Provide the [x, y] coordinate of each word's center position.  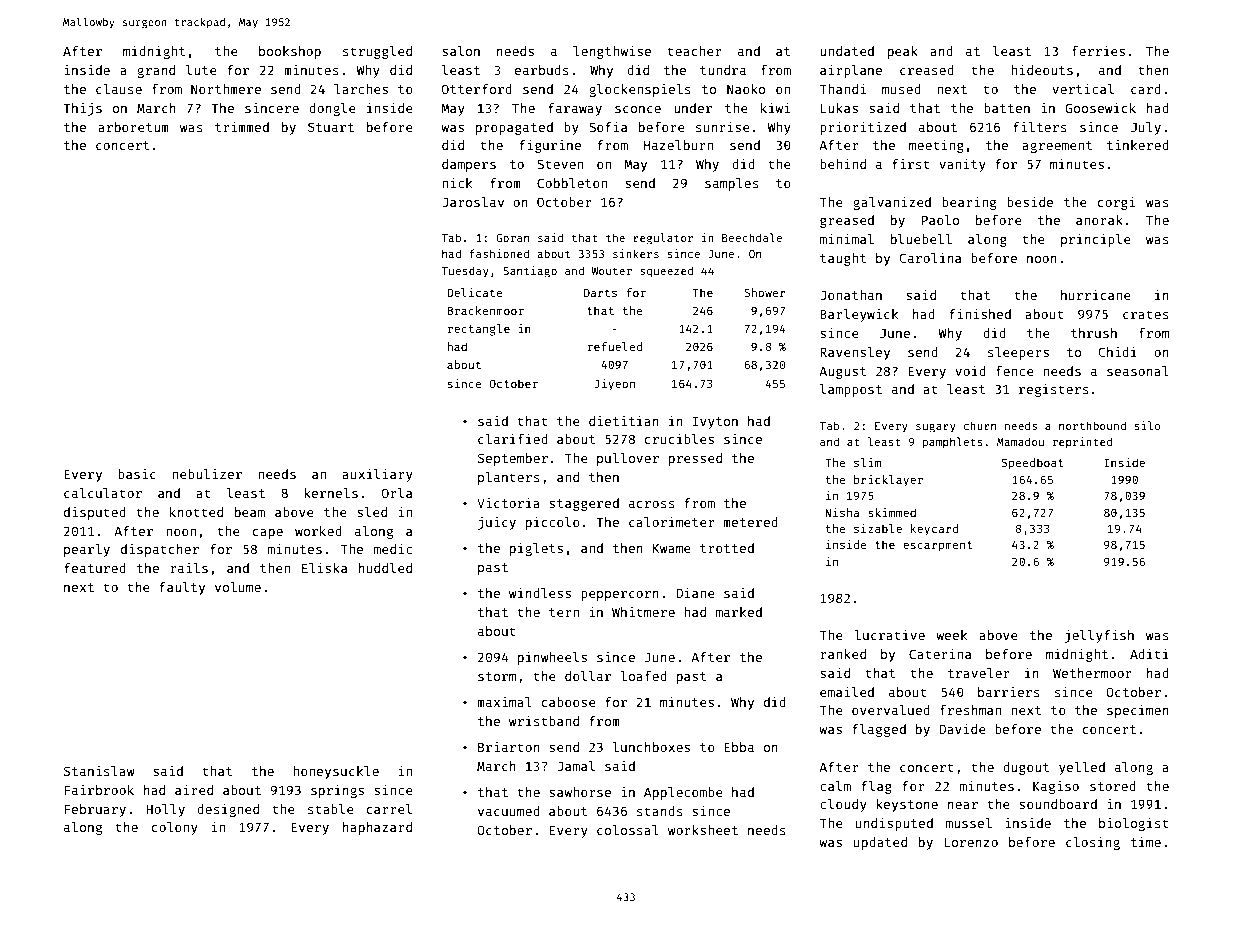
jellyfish [1099, 636]
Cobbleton [572, 183]
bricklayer [888, 481]
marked [739, 612]
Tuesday [465, 272]
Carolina [930, 258]
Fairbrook [99, 790]
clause [119, 89]
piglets [536, 549]
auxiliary [377, 475]
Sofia [608, 127]
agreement [1057, 147]
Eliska [324, 568]
